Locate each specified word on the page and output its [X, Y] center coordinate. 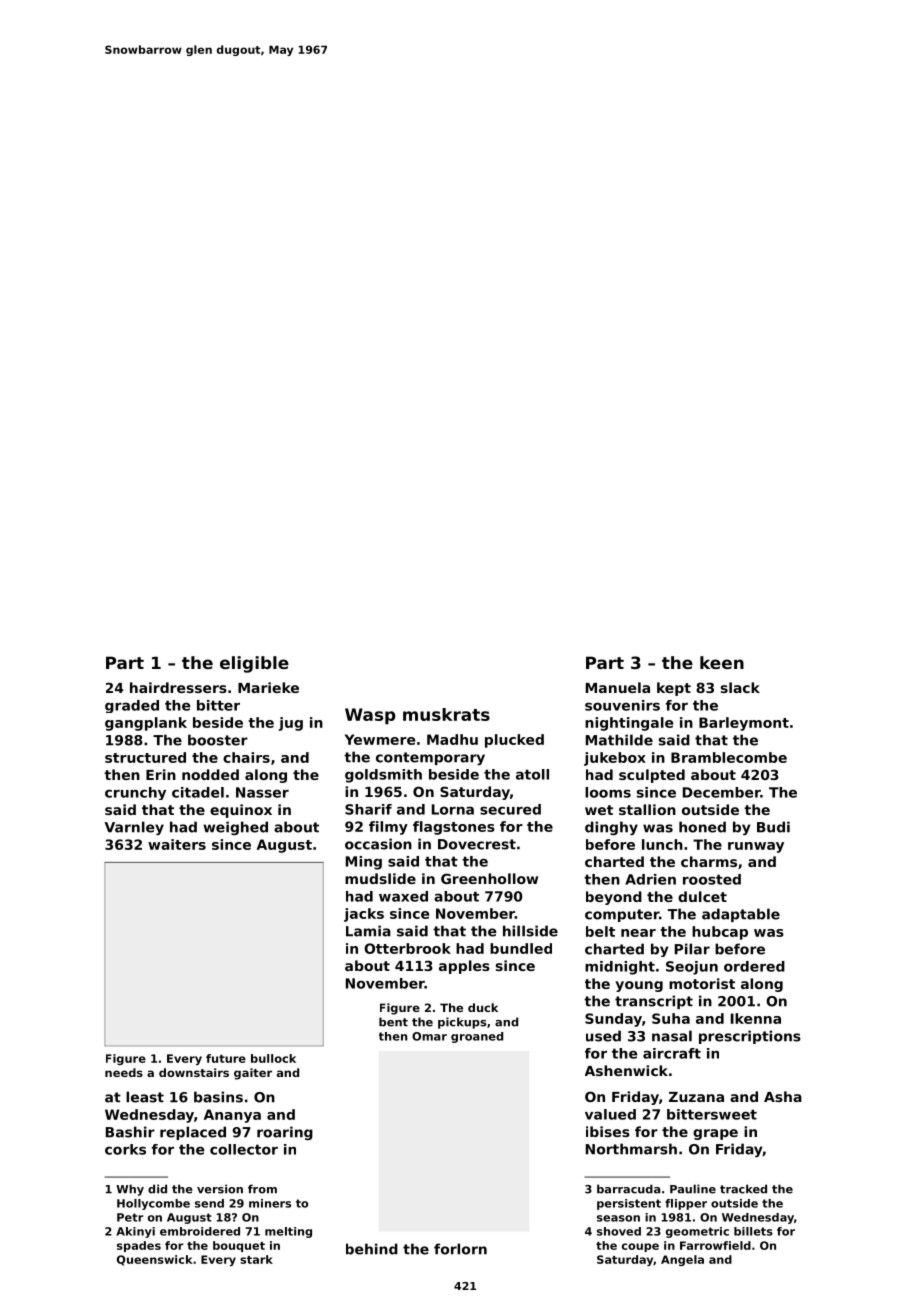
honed [702, 827]
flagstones [454, 828]
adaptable [741, 915]
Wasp [370, 716]
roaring [285, 1133]
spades [139, 1246]
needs [124, 1072]
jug [291, 724]
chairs [246, 757]
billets [753, 1231]
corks [125, 1149]
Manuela [618, 687]
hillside [530, 931]
